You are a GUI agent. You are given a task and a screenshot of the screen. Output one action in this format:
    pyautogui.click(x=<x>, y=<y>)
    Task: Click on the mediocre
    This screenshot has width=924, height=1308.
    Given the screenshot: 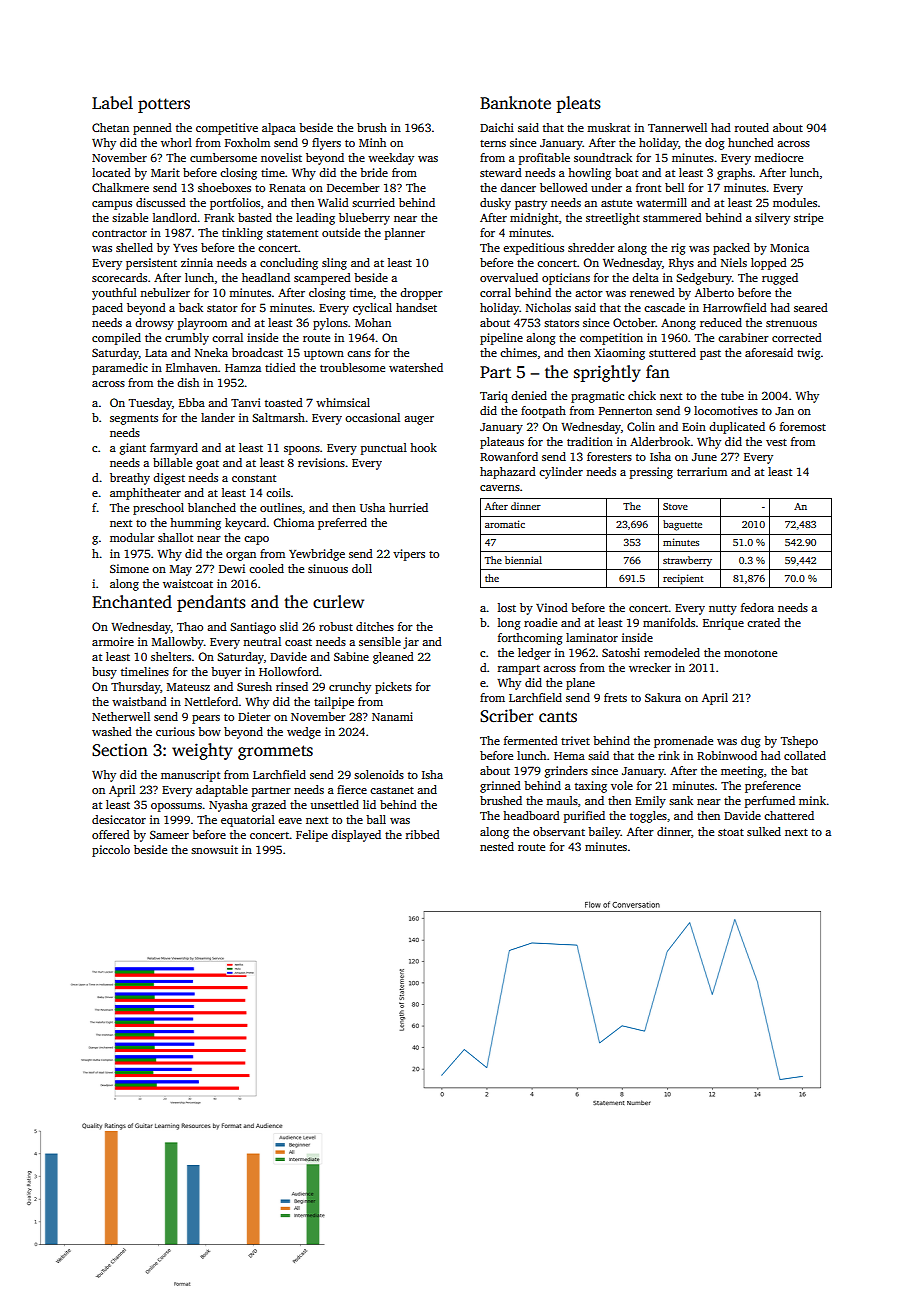 What is the action you would take?
    pyautogui.click(x=778, y=157)
